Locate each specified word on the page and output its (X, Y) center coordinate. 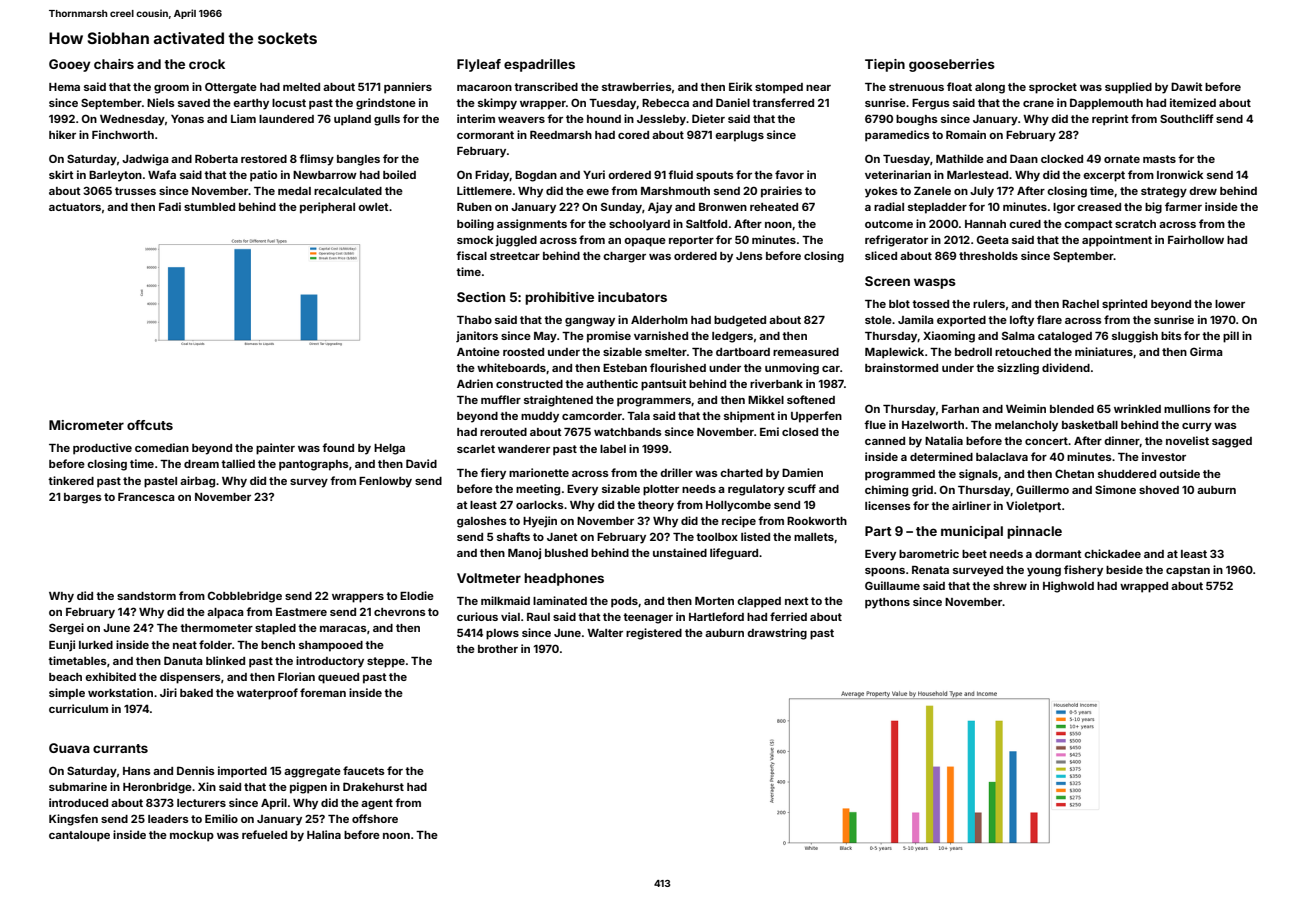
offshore (375, 818)
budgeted (740, 321)
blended (1072, 409)
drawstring (777, 634)
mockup (192, 836)
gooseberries (952, 65)
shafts (513, 536)
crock (207, 64)
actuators (75, 207)
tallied (238, 463)
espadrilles (539, 65)
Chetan (1074, 473)
